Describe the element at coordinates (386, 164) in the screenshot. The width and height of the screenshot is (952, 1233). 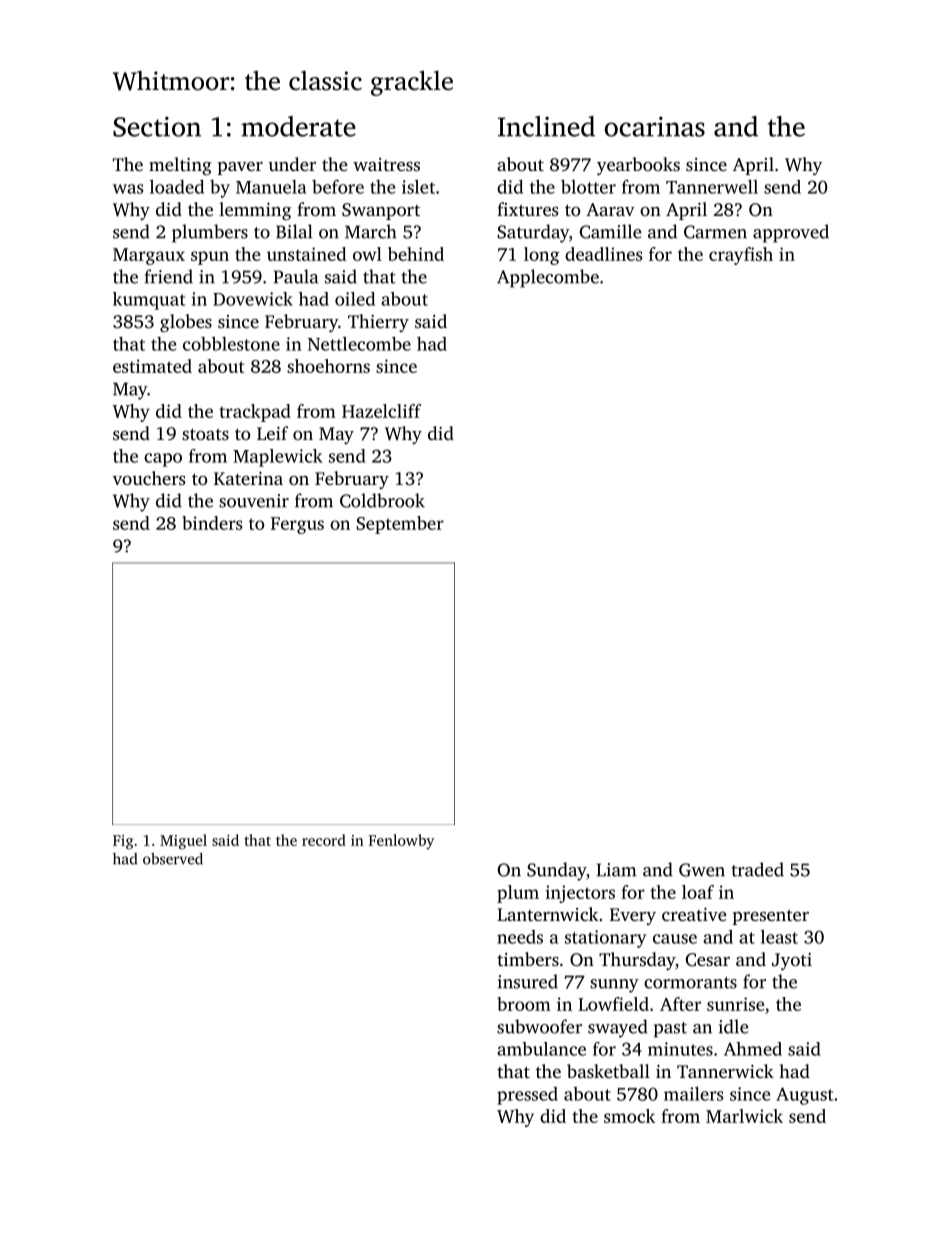
I see `waitress` at that location.
